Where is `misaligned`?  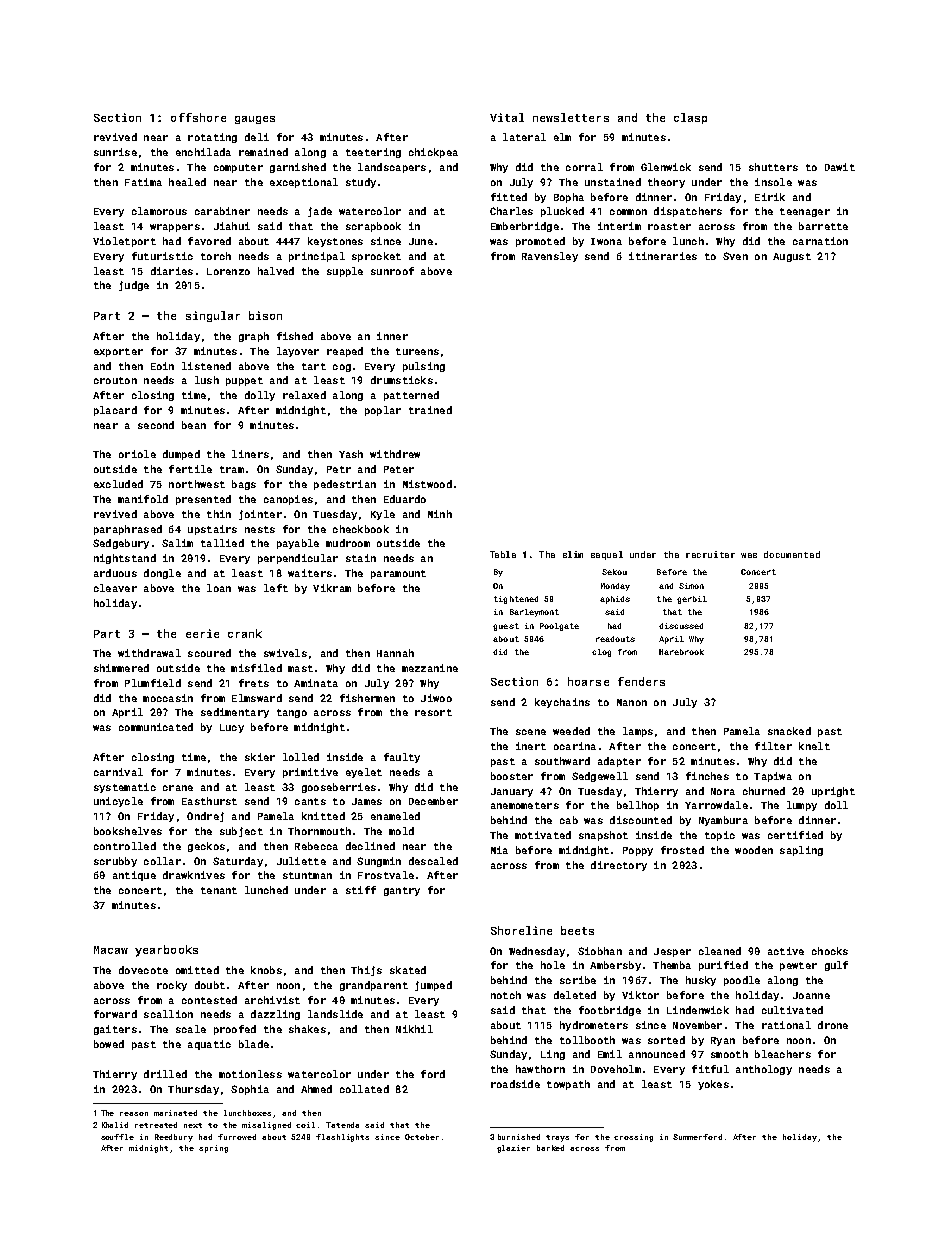 misaligned is located at coordinates (266, 1126).
